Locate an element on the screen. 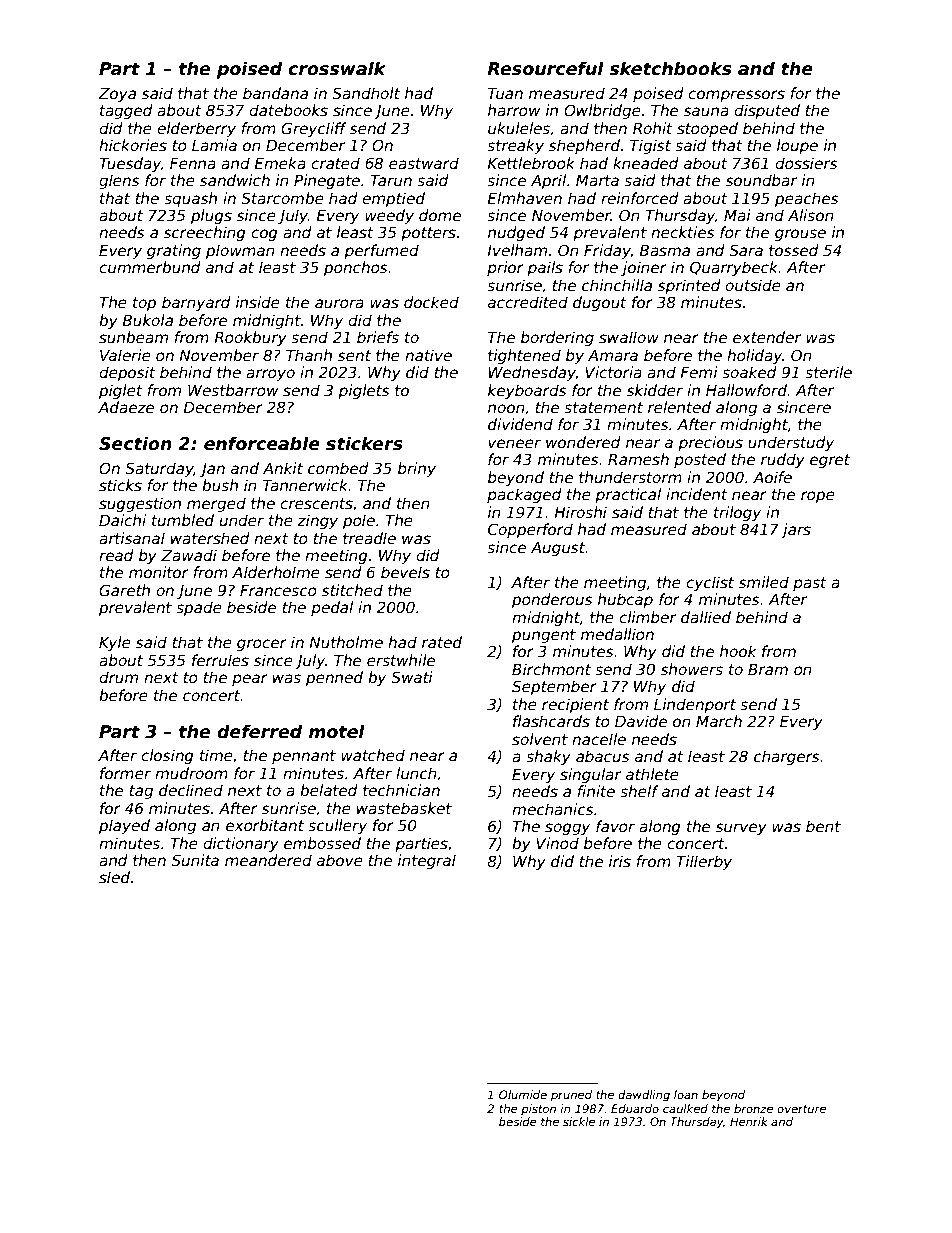 This screenshot has height=1233, width=952. briny is located at coordinates (417, 469).
